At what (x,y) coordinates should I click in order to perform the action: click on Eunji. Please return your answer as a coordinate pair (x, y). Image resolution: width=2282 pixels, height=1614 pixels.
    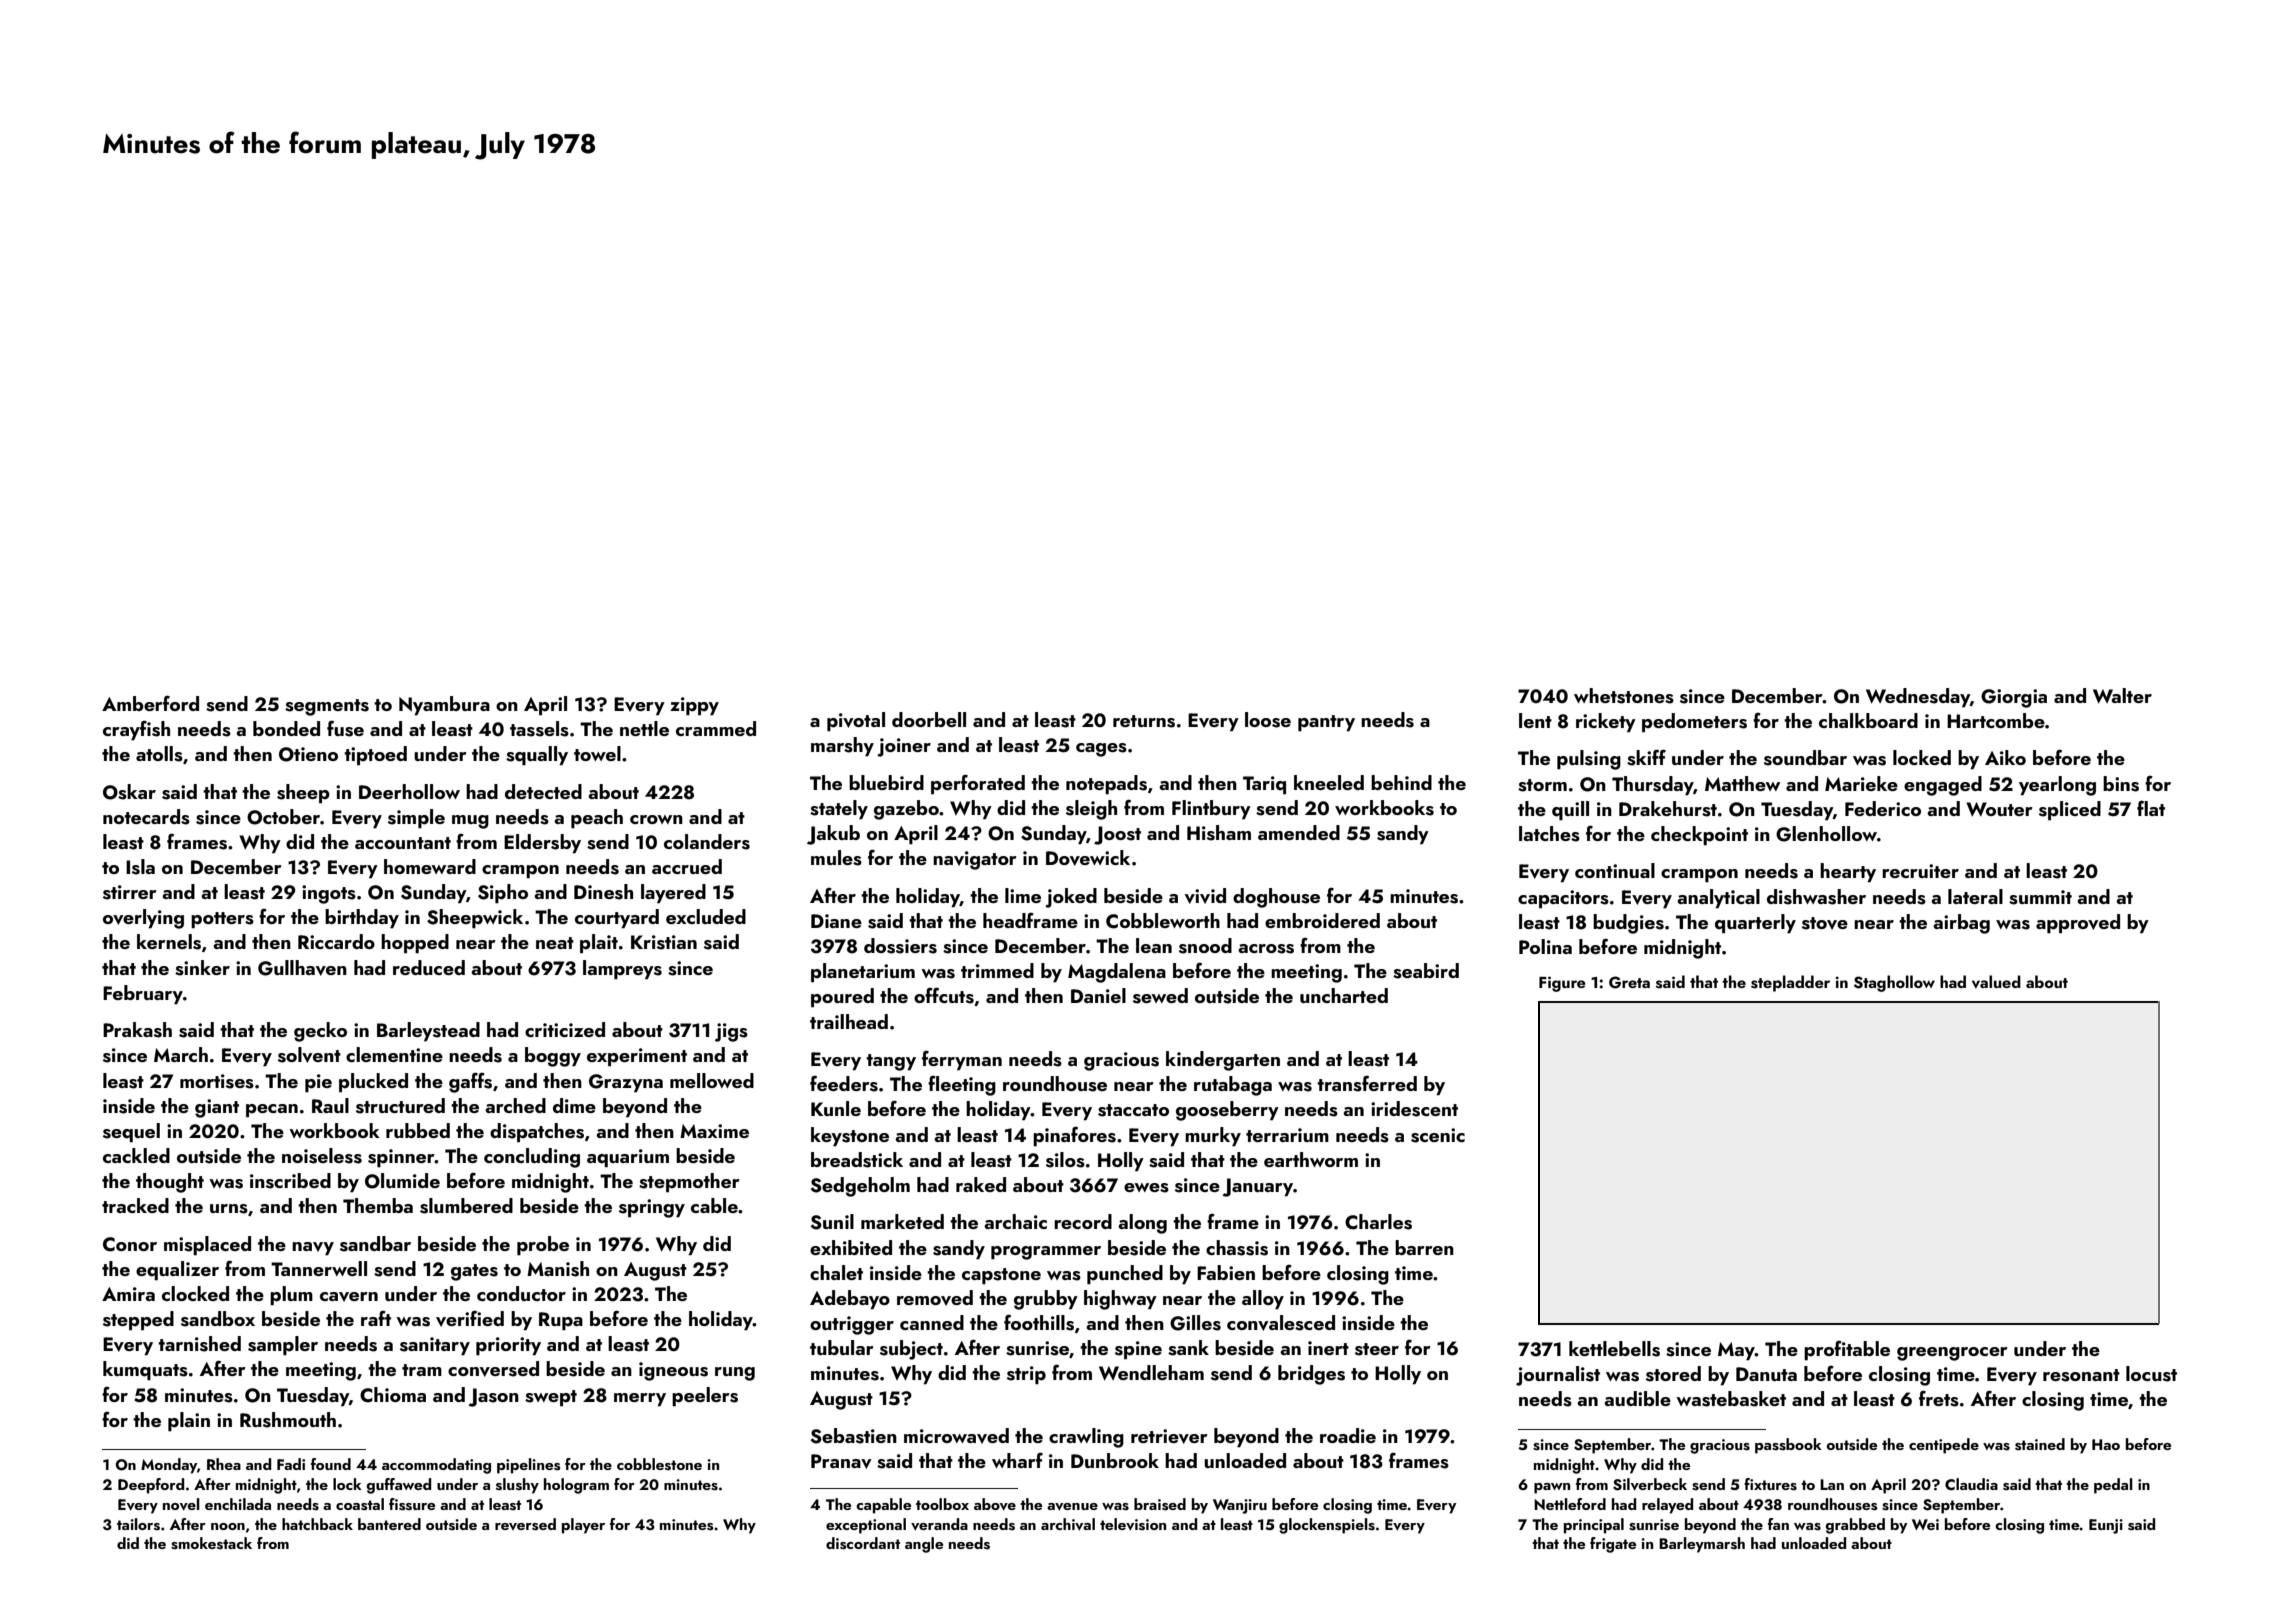
    Looking at the image, I should click on (2106, 1526).
